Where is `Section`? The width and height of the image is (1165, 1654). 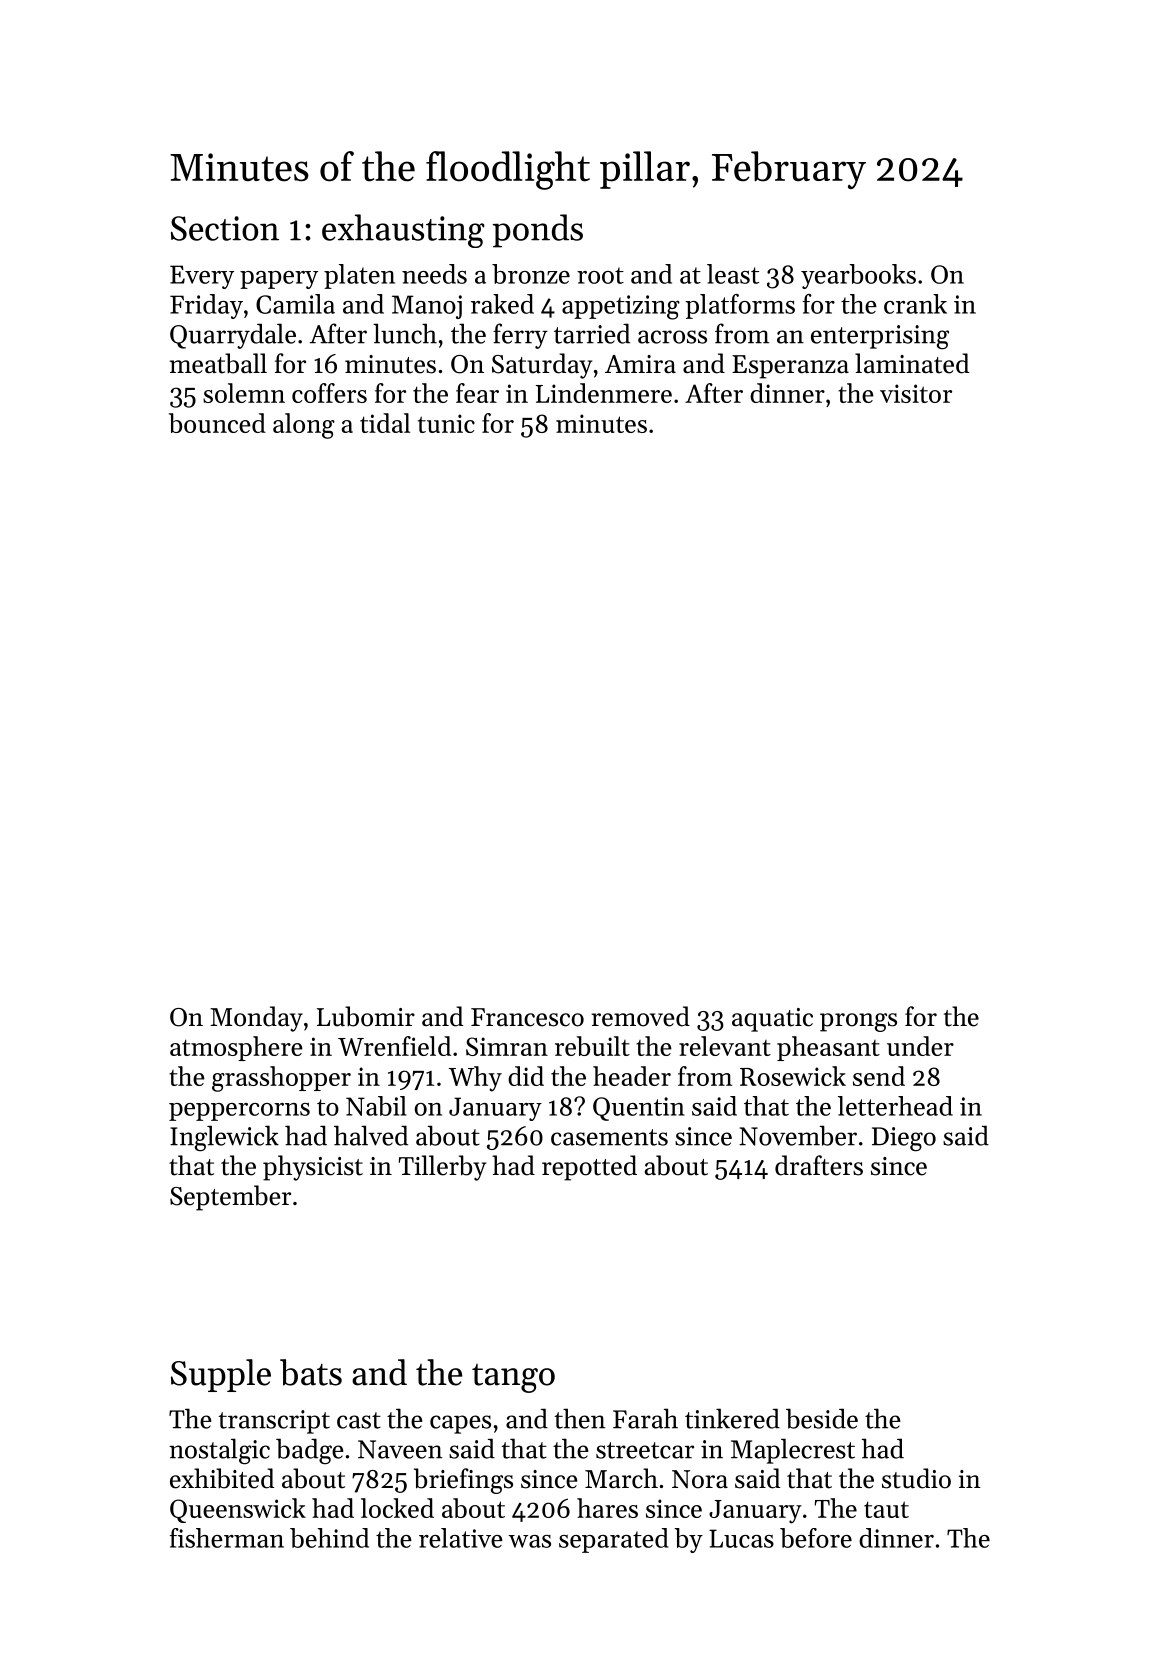
Section is located at coordinates (225, 228).
